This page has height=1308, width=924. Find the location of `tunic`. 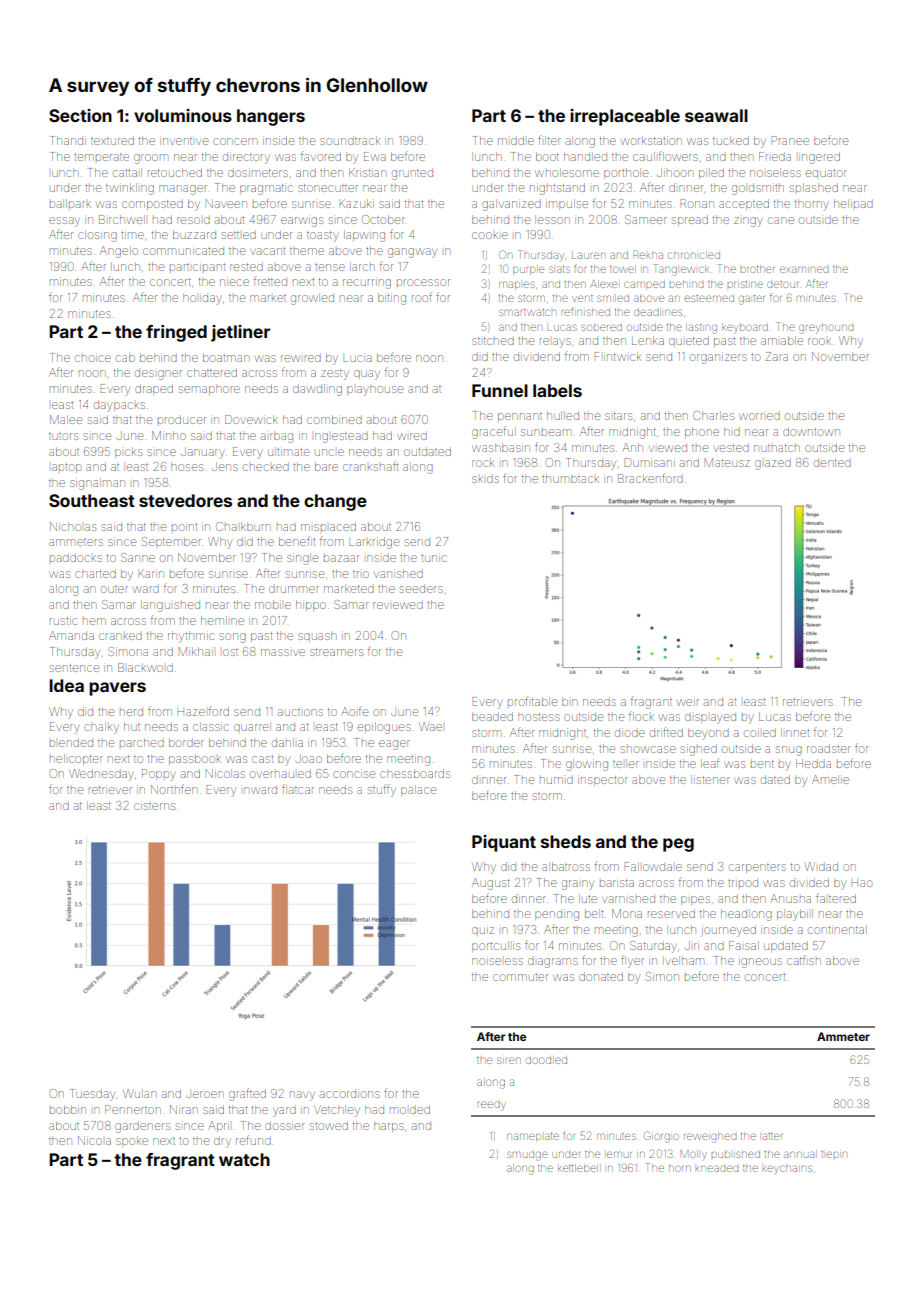

tunic is located at coordinates (433, 558).
